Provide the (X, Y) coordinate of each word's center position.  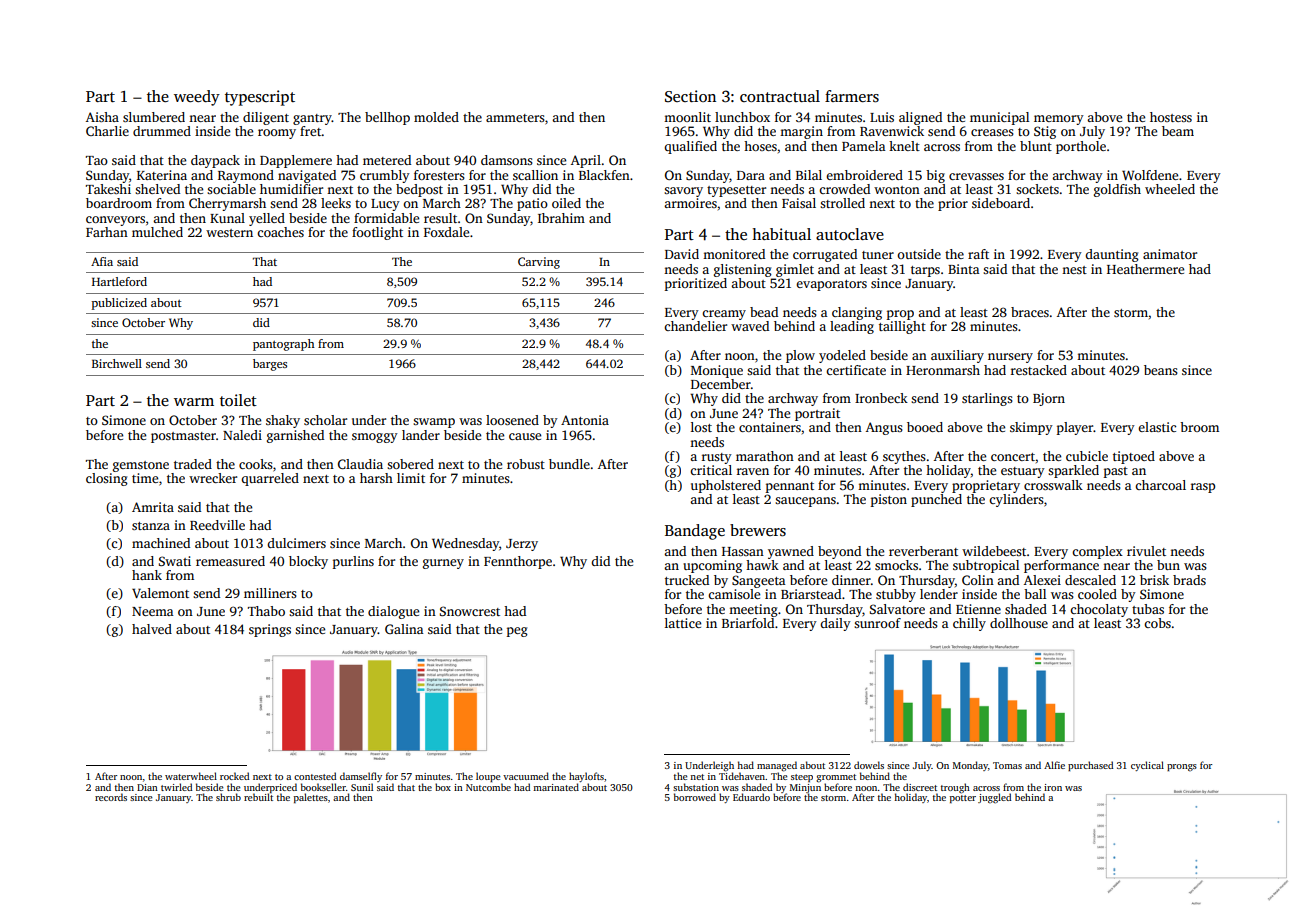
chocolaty (1099, 610)
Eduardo (751, 797)
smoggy (375, 438)
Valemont (160, 593)
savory (683, 192)
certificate (856, 370)
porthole (1081, 147)
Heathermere (1145, 269)
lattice (683, 623)
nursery (1010, 358)
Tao (97, 160)
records (111, 797)
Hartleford (119, 281)
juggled (994, 798)
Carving (539, 263)
